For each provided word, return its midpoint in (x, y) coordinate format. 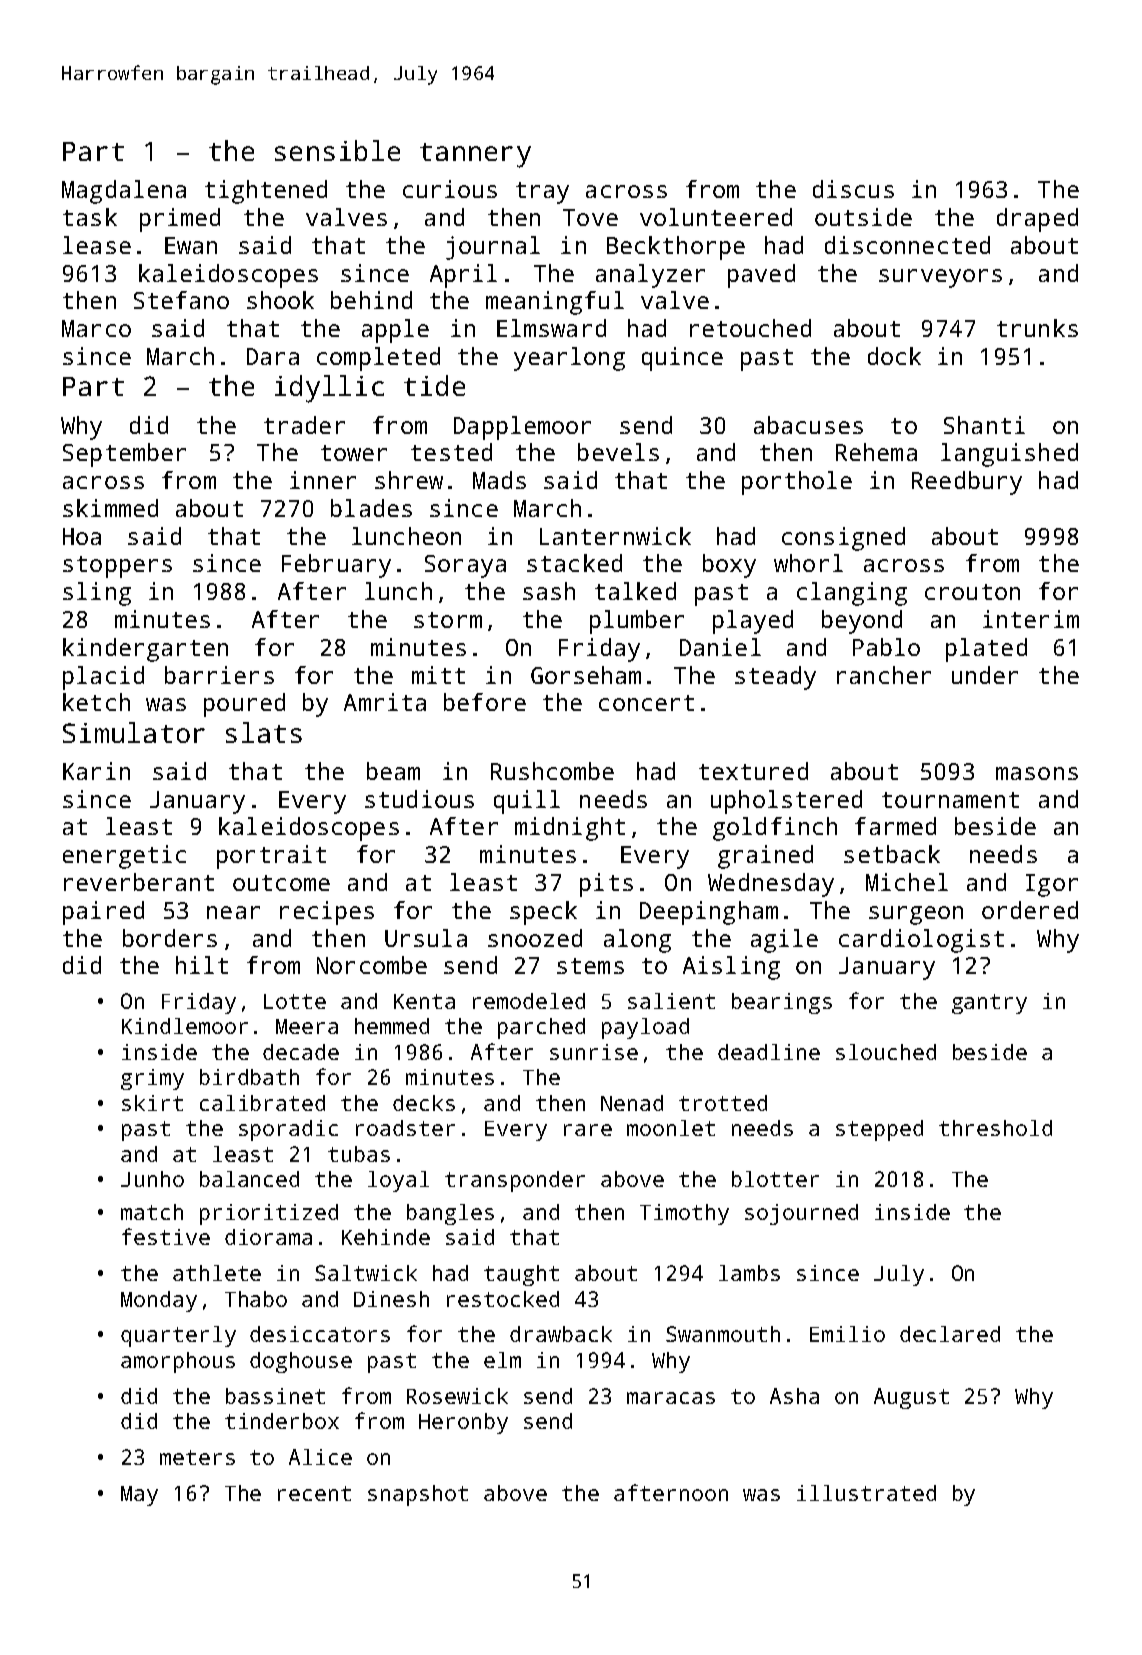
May (139, 1496)
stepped (879, 1130)
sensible (337, 150)
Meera (307, 1026)
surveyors (940, 278)
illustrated (866, 1493)
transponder (515, 1181)
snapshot (418, 1495)
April (463, 276)
